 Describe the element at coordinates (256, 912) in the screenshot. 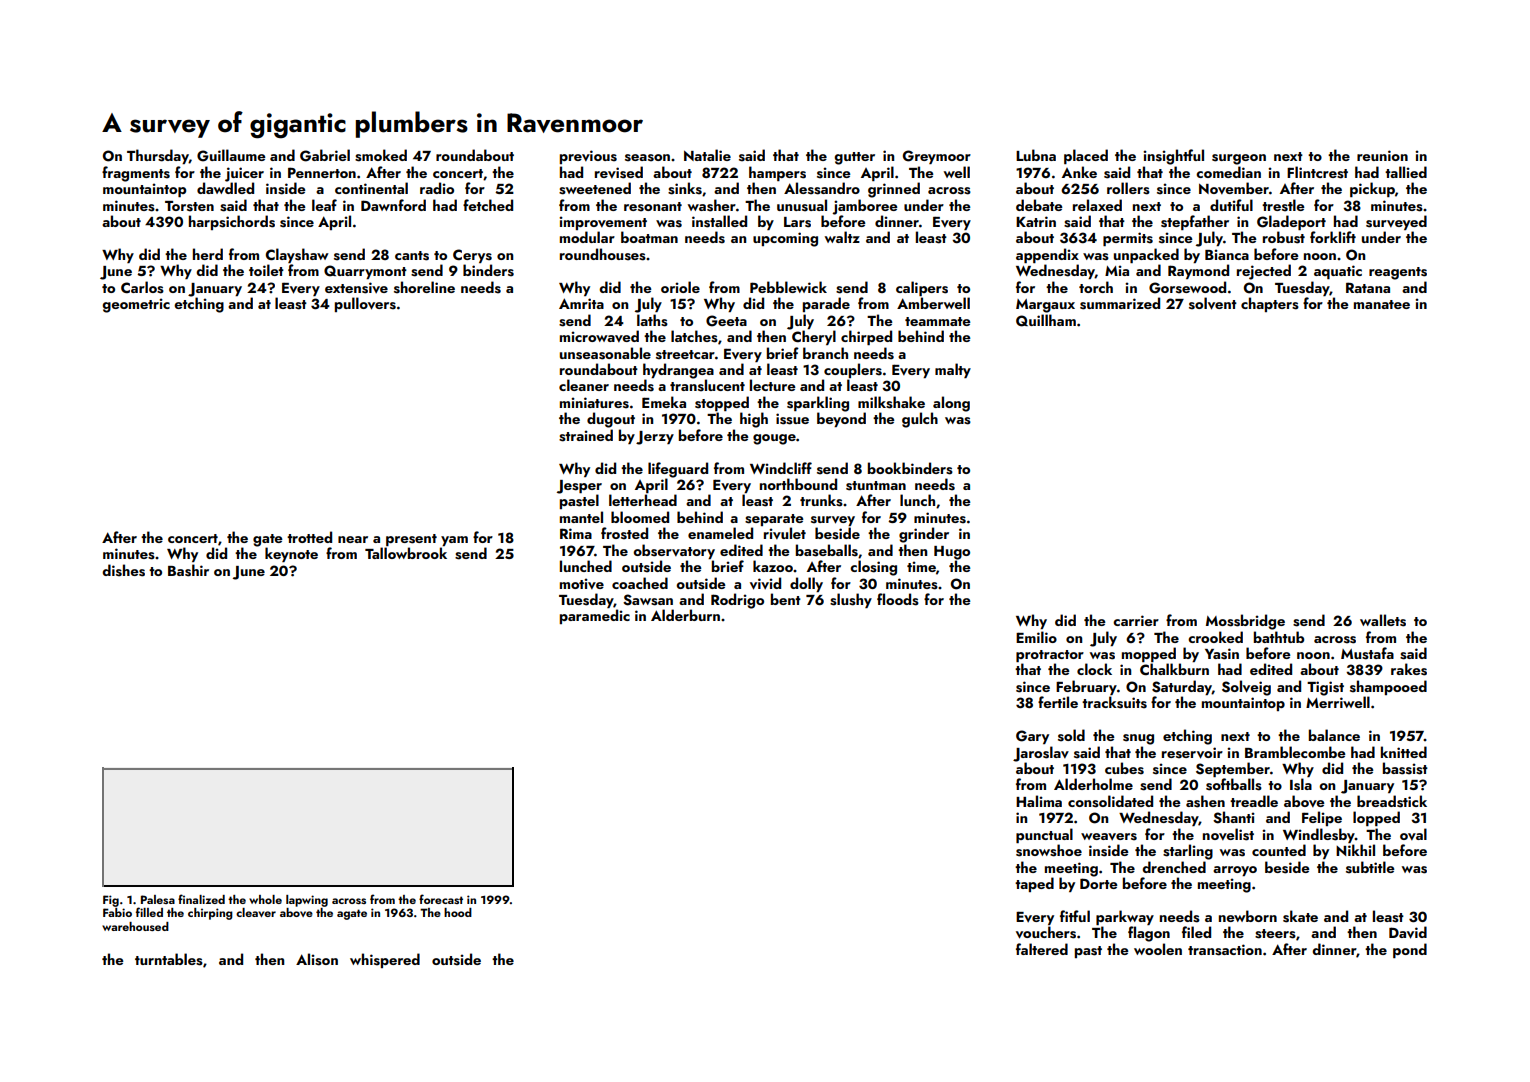

I see `cleaver` at that location.
